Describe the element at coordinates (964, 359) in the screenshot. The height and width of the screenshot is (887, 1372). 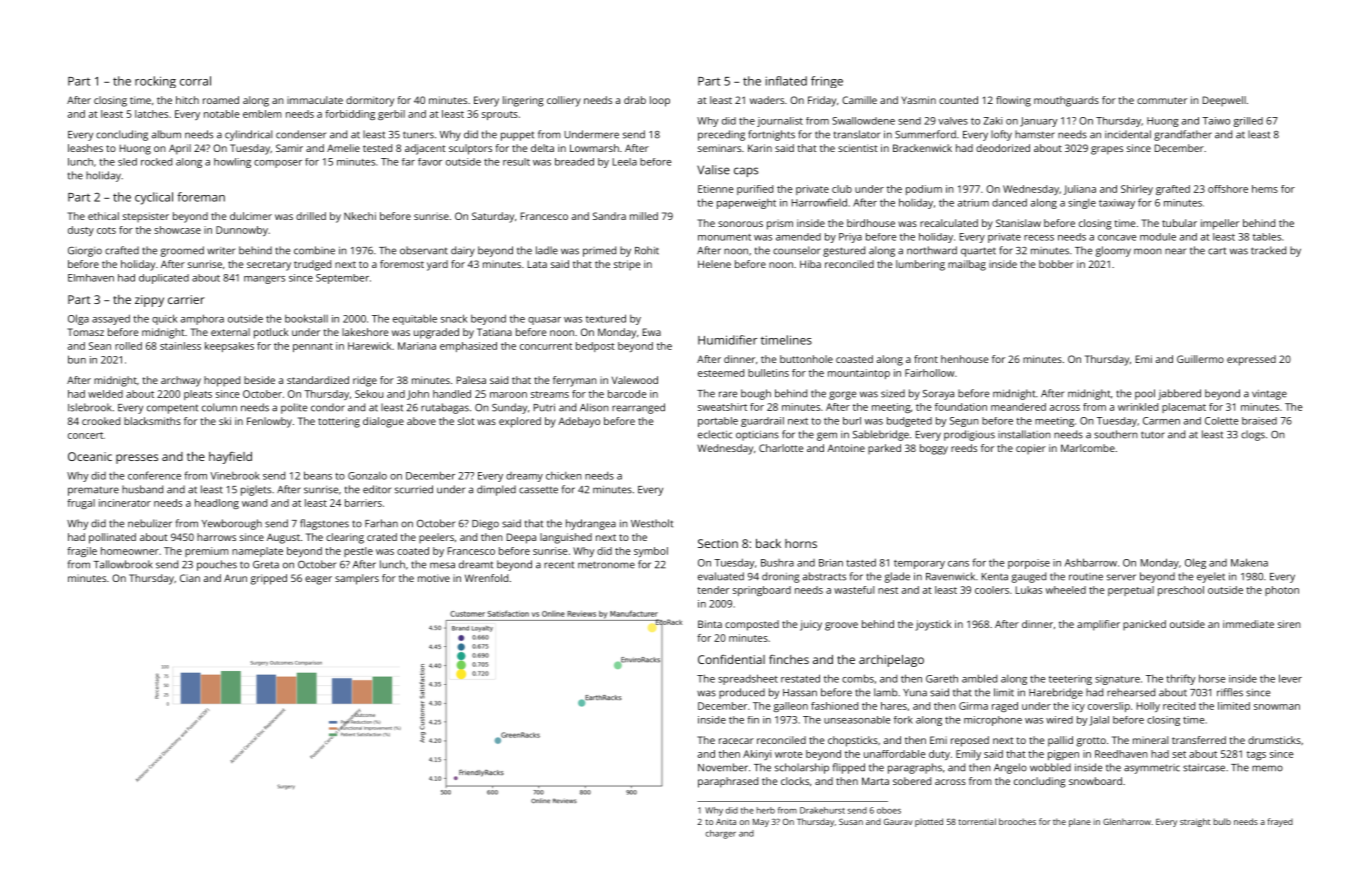
I see `henhouse` at that location.
